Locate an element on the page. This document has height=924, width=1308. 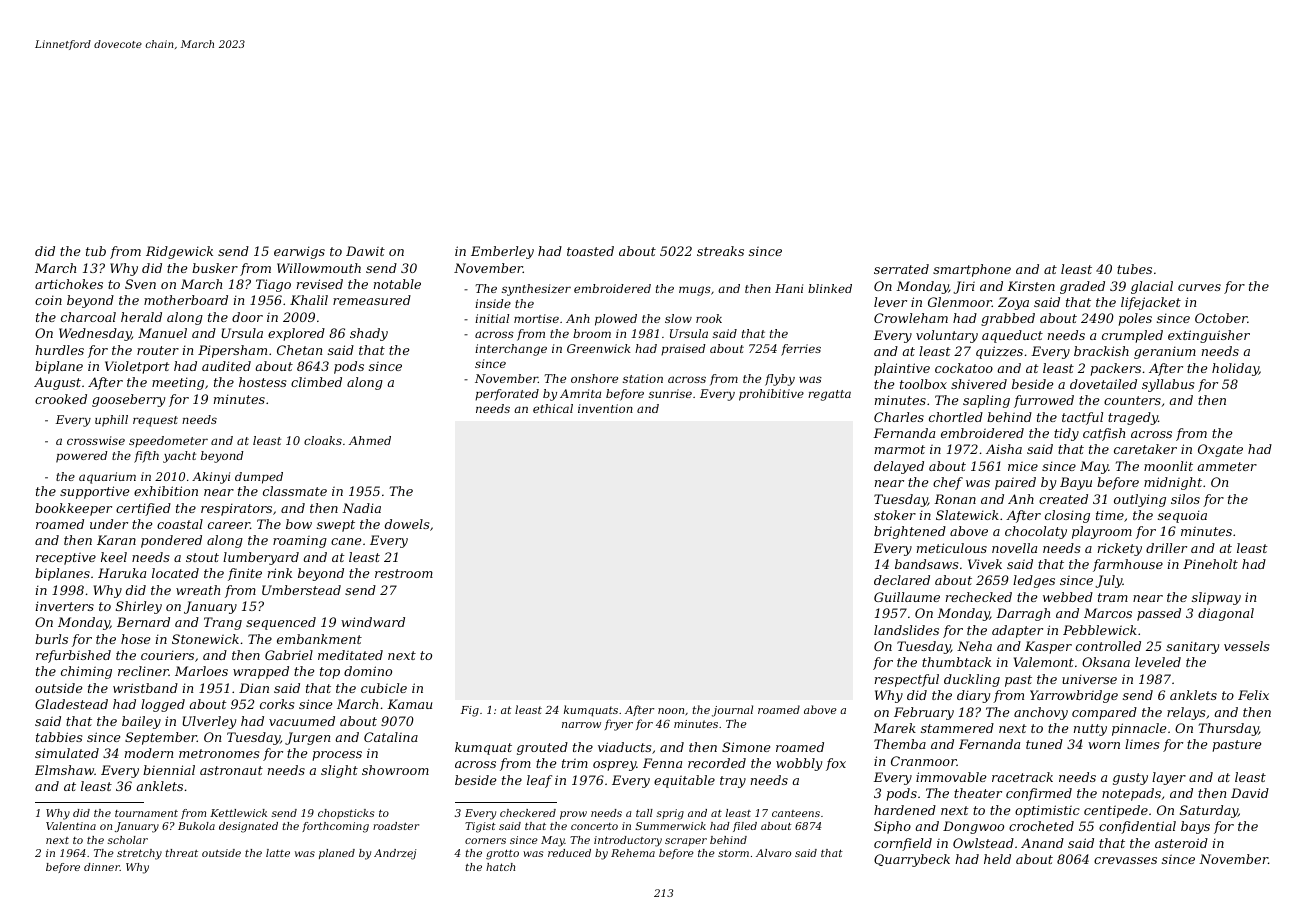
Chetan is located at coordinates (299, 350).
